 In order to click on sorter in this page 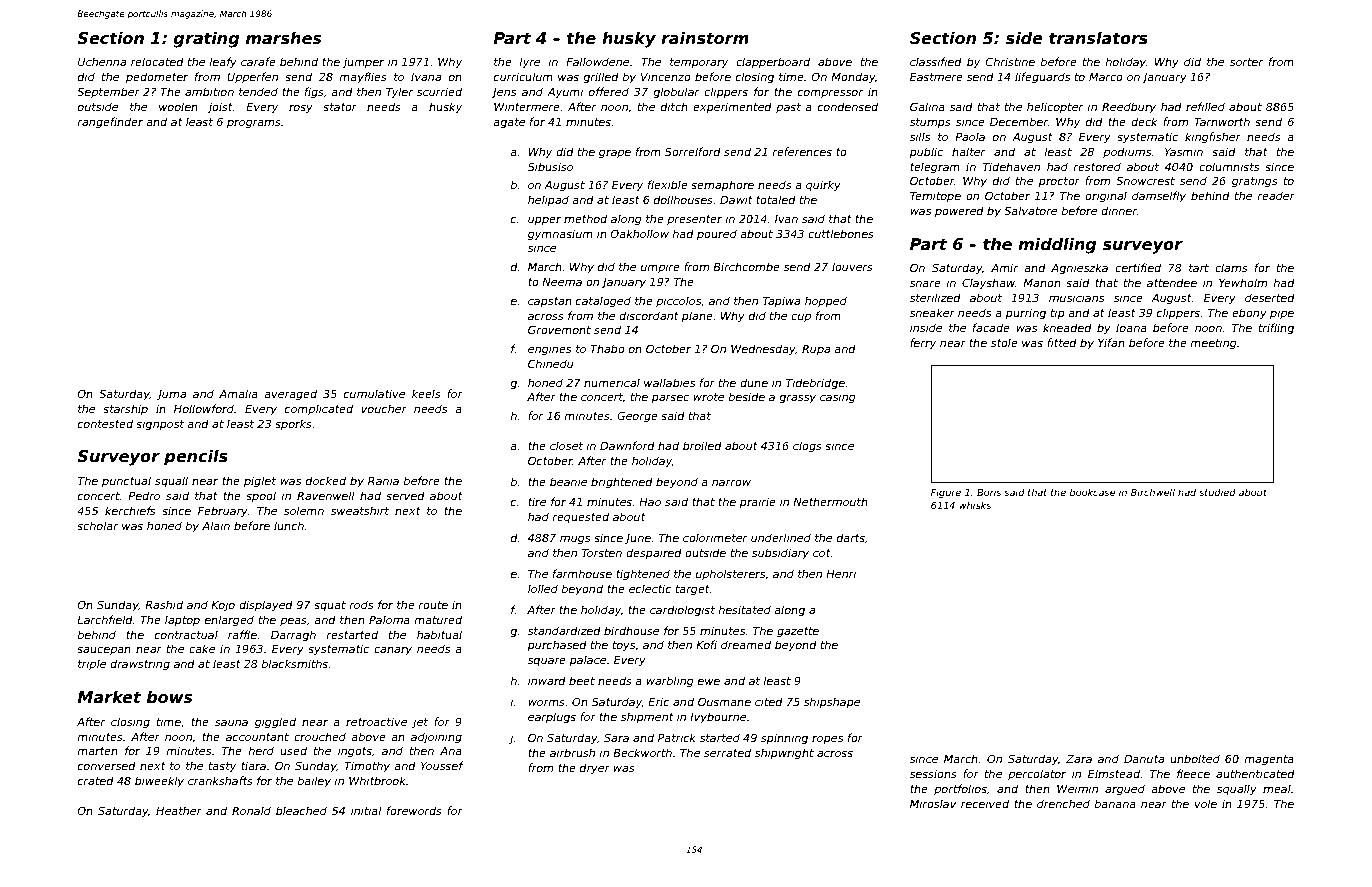, I will do `click(1247, 62)`.
